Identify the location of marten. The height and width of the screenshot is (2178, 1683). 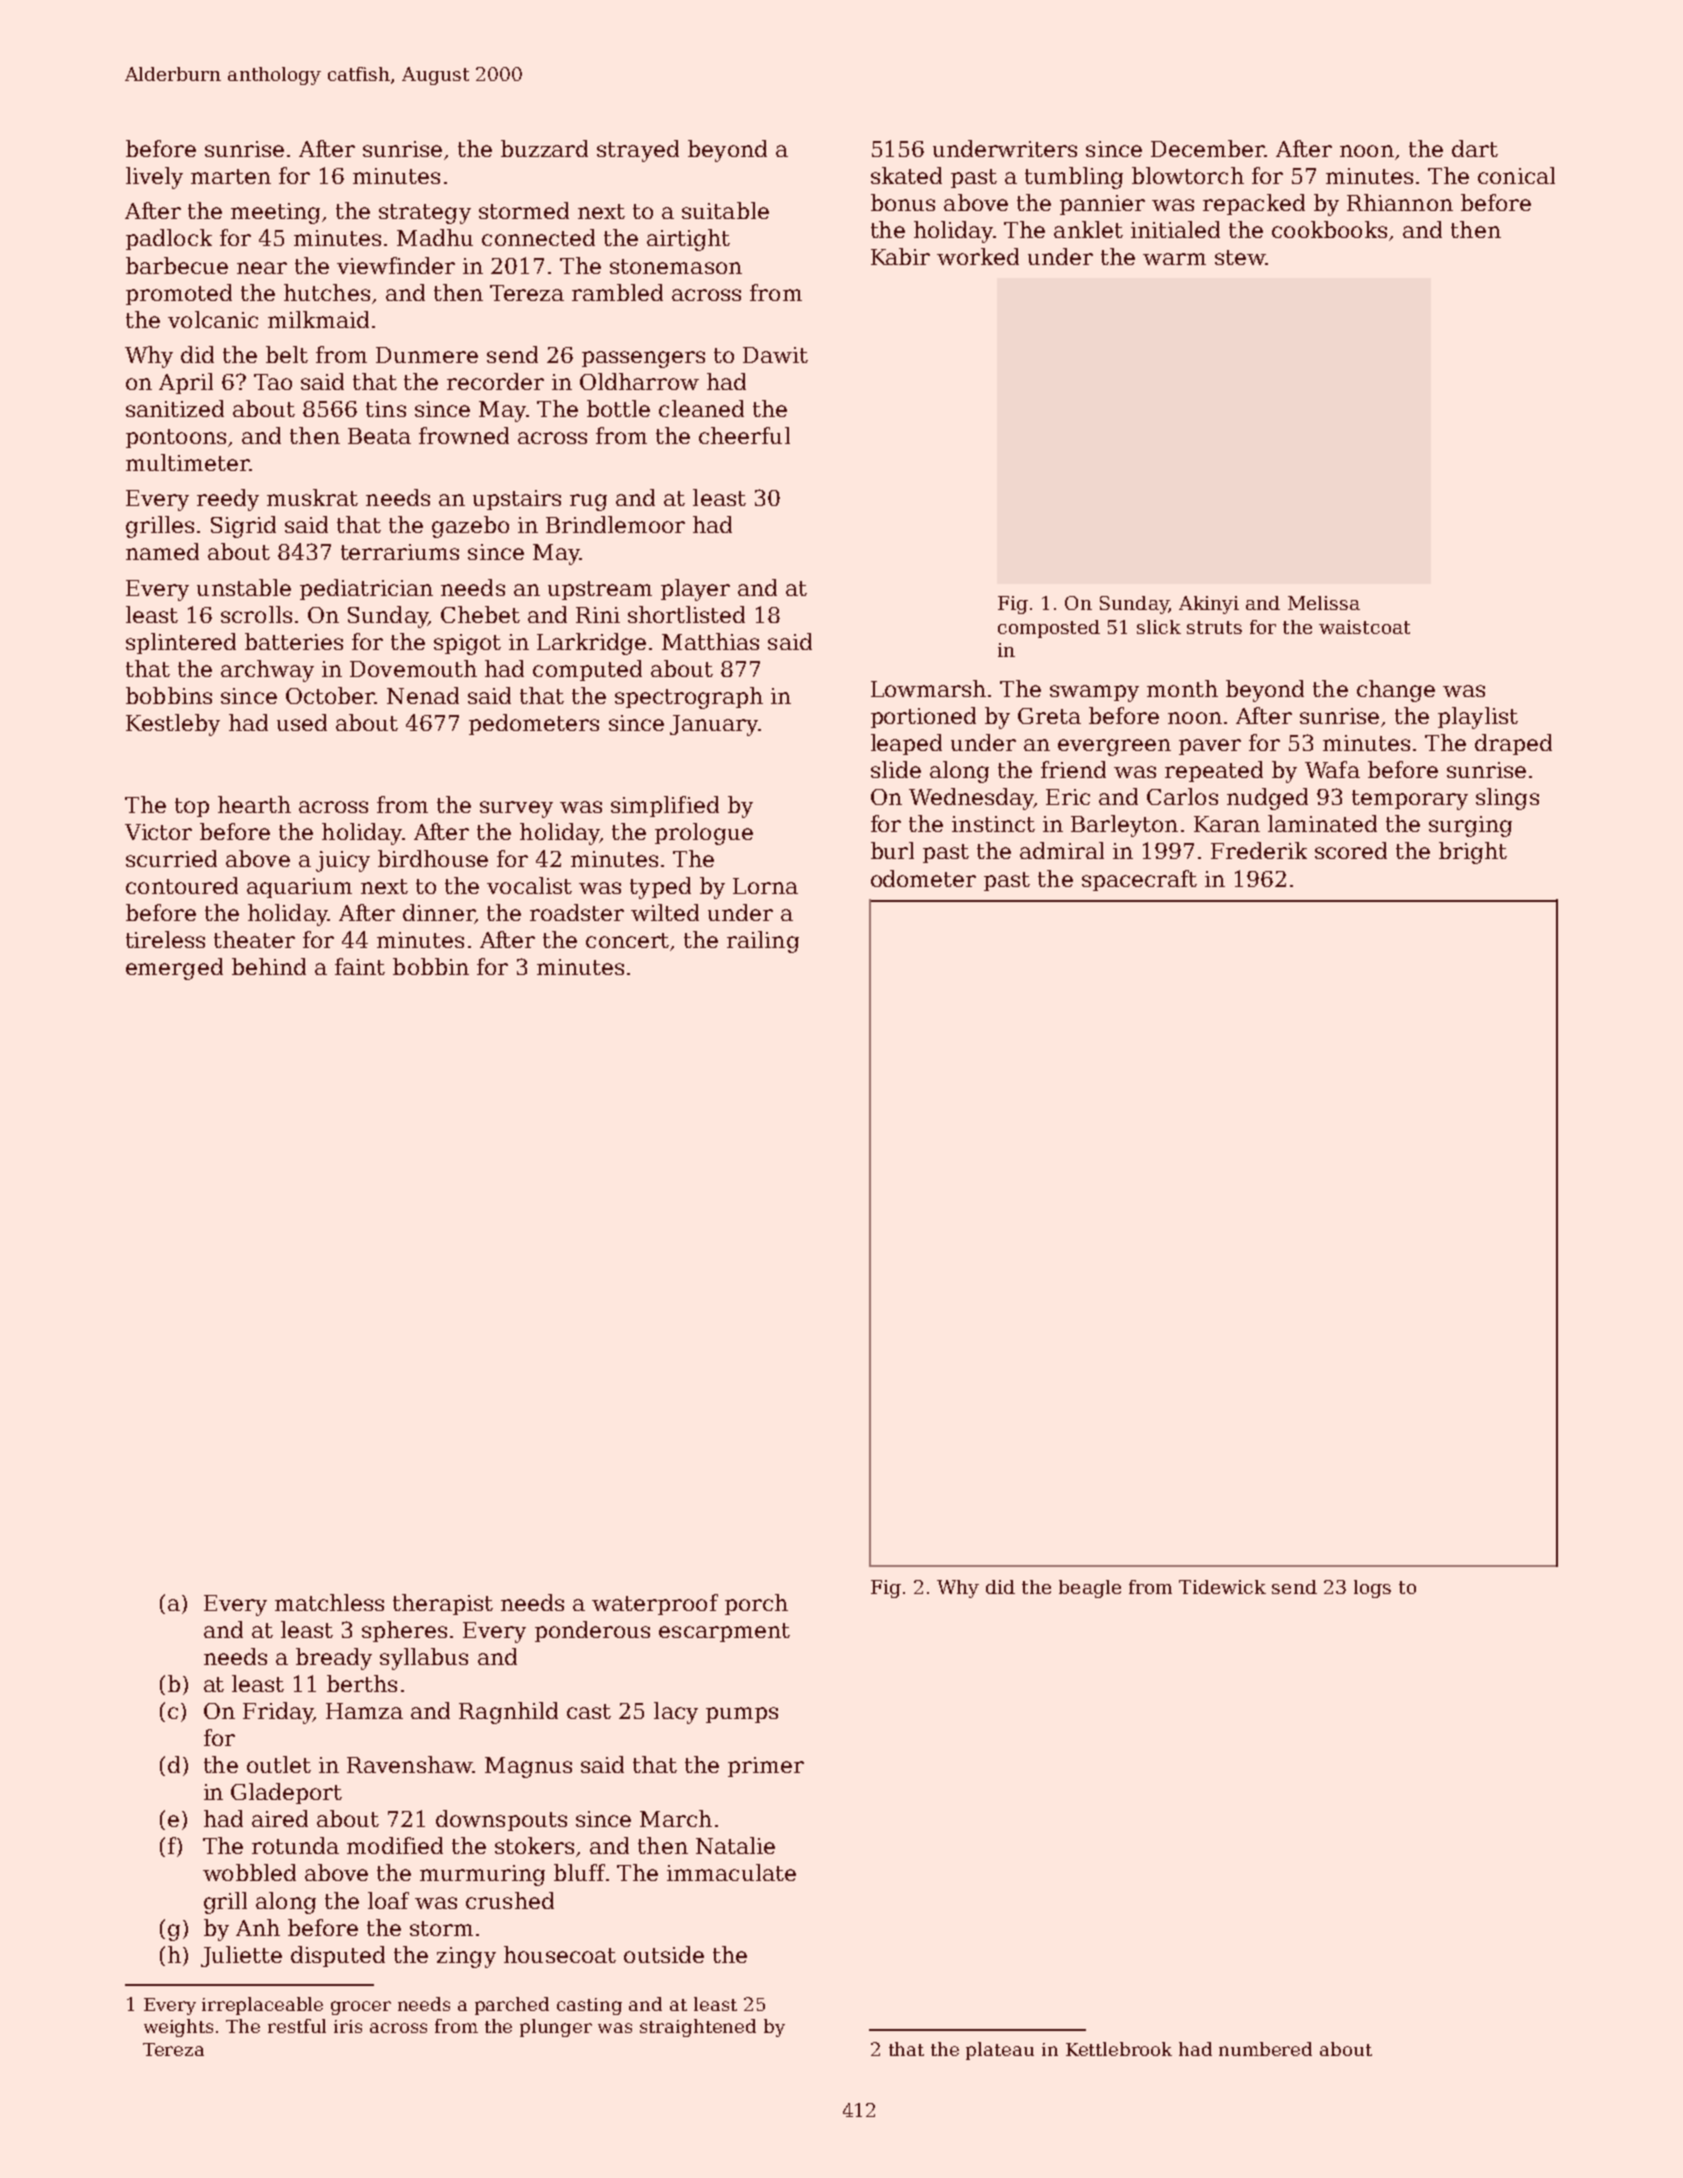
(231, 176).
